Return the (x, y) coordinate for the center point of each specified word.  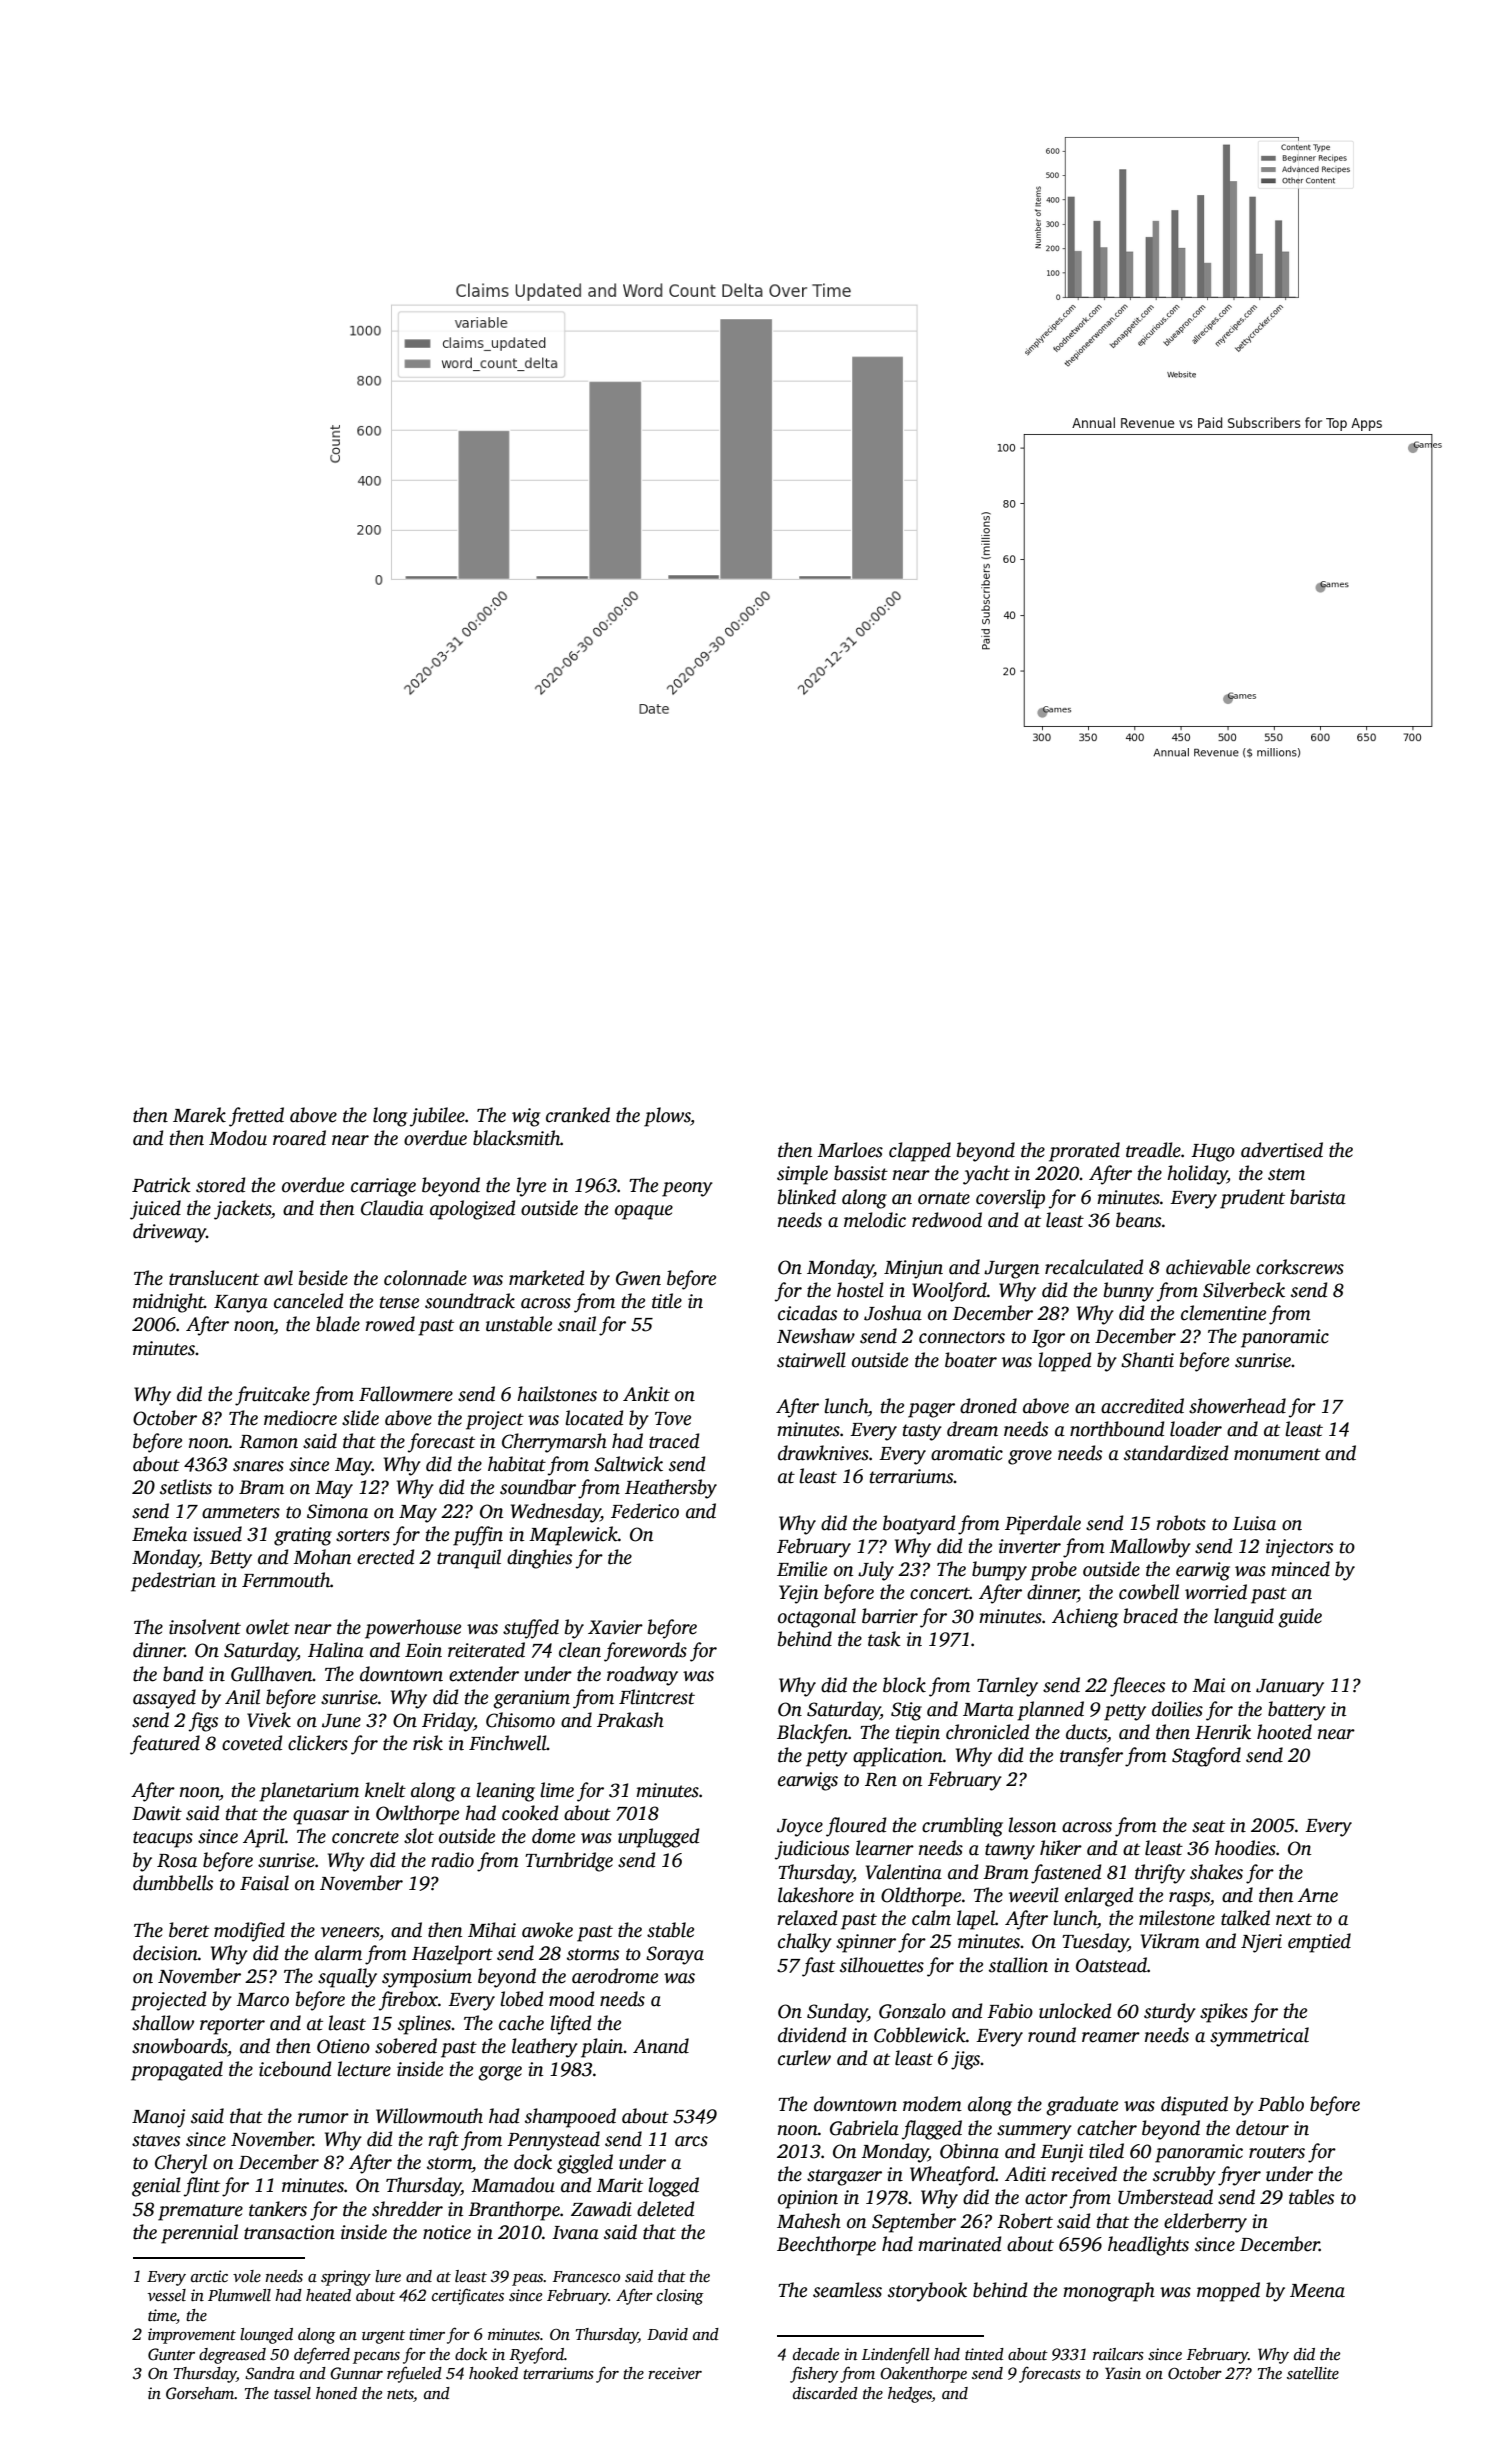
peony (687, 1189)
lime (557, 1790)
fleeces (1137, 1687)
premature (200, 2212)
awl (278, 1278)
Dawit (157, 1813)
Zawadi (601, 2209)
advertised (1282, 1150)
